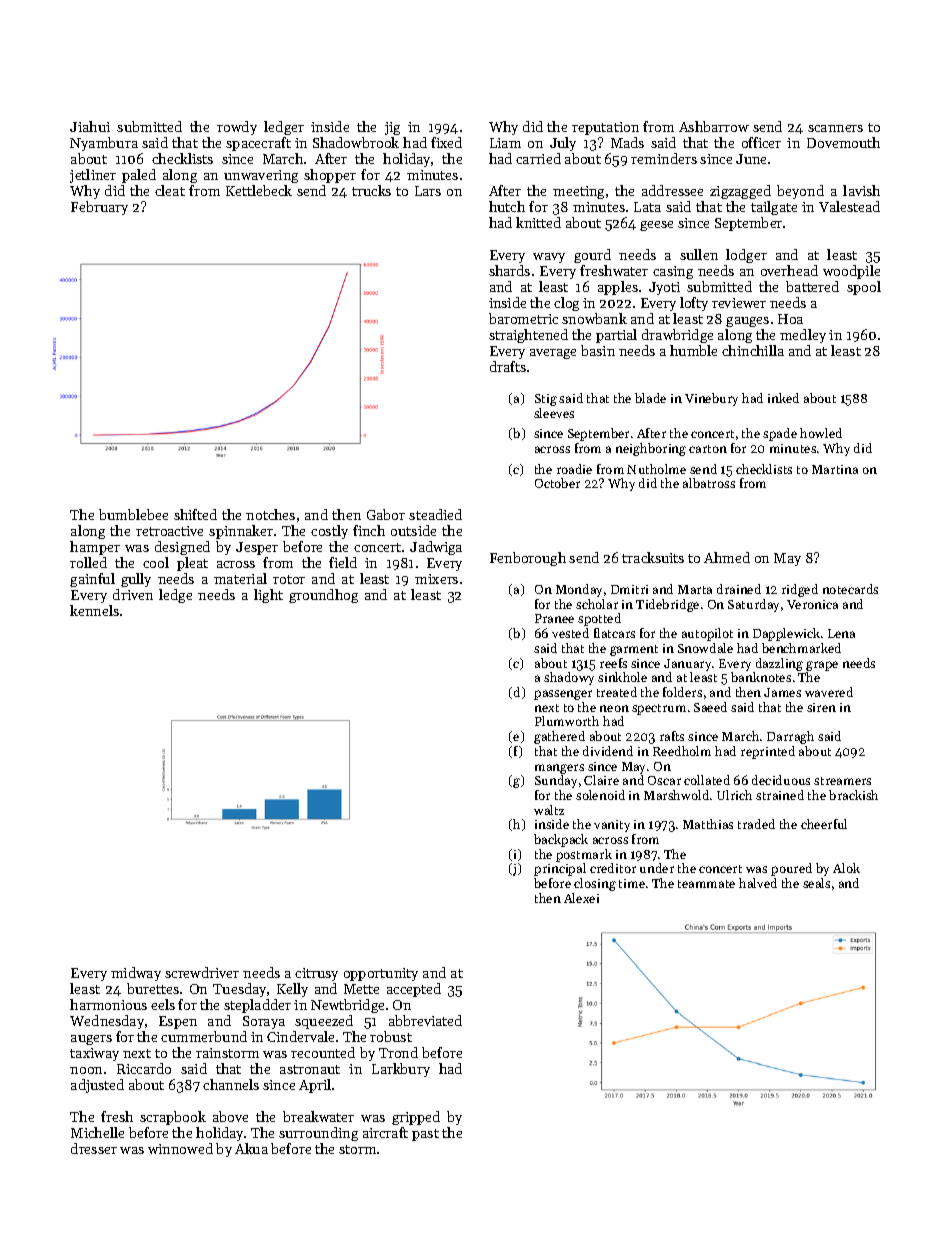 This screenshot has height=1233, width=952. What do you see at coordinates (835, 128) in the screenshot?
I see `scanners` at bounding box center [835, 128].
